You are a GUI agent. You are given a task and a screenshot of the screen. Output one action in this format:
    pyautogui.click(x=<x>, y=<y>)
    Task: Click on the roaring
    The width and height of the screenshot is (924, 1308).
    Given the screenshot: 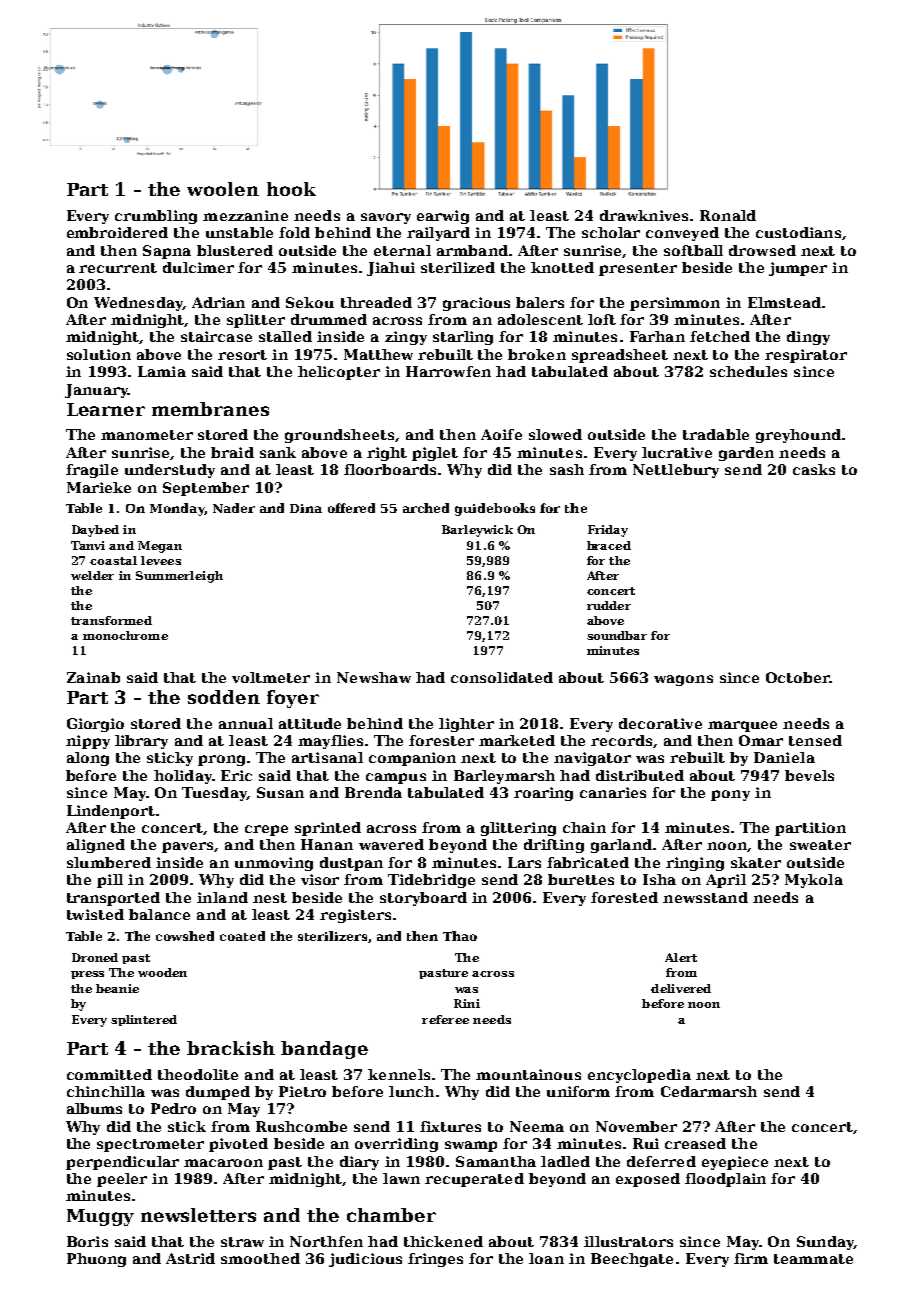 What is the action you would take?
    pyautogui.click(x=543, y=794)
